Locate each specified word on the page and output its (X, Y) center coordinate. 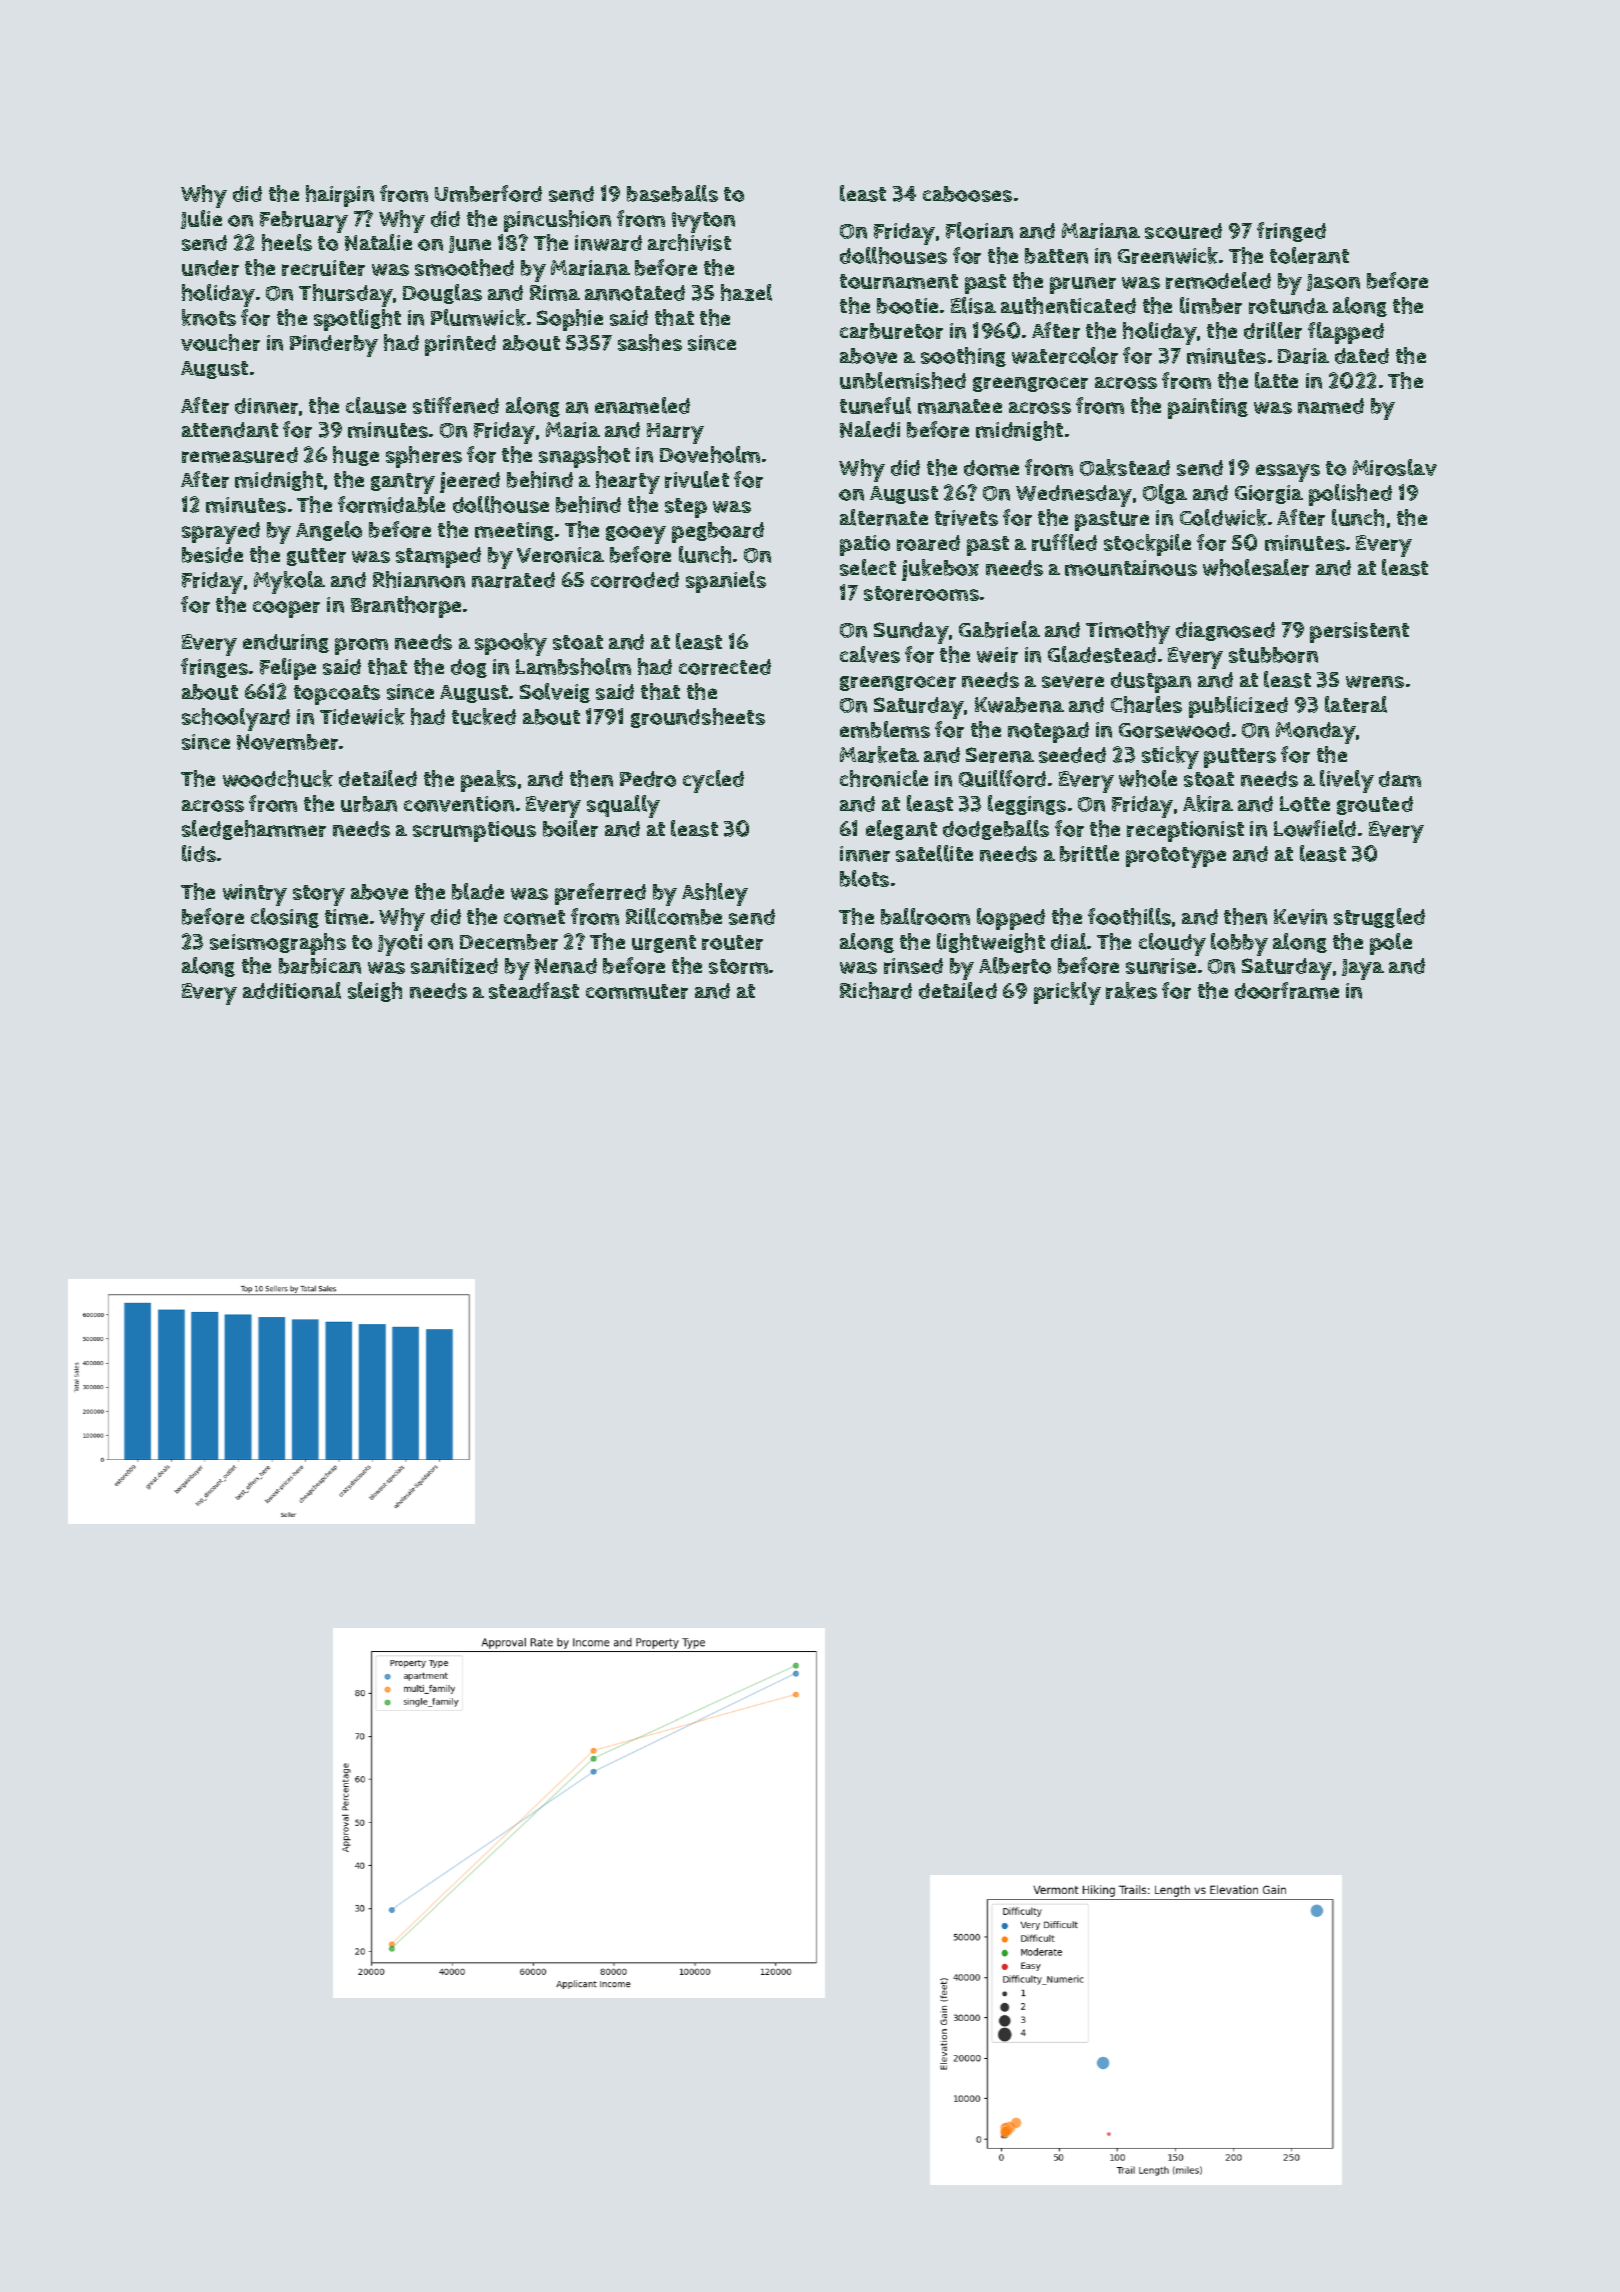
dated (1362, 356)
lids (199, 853)
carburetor (891, 331)
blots (864, 878)
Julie (201, 219)
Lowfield (1315, 828)
